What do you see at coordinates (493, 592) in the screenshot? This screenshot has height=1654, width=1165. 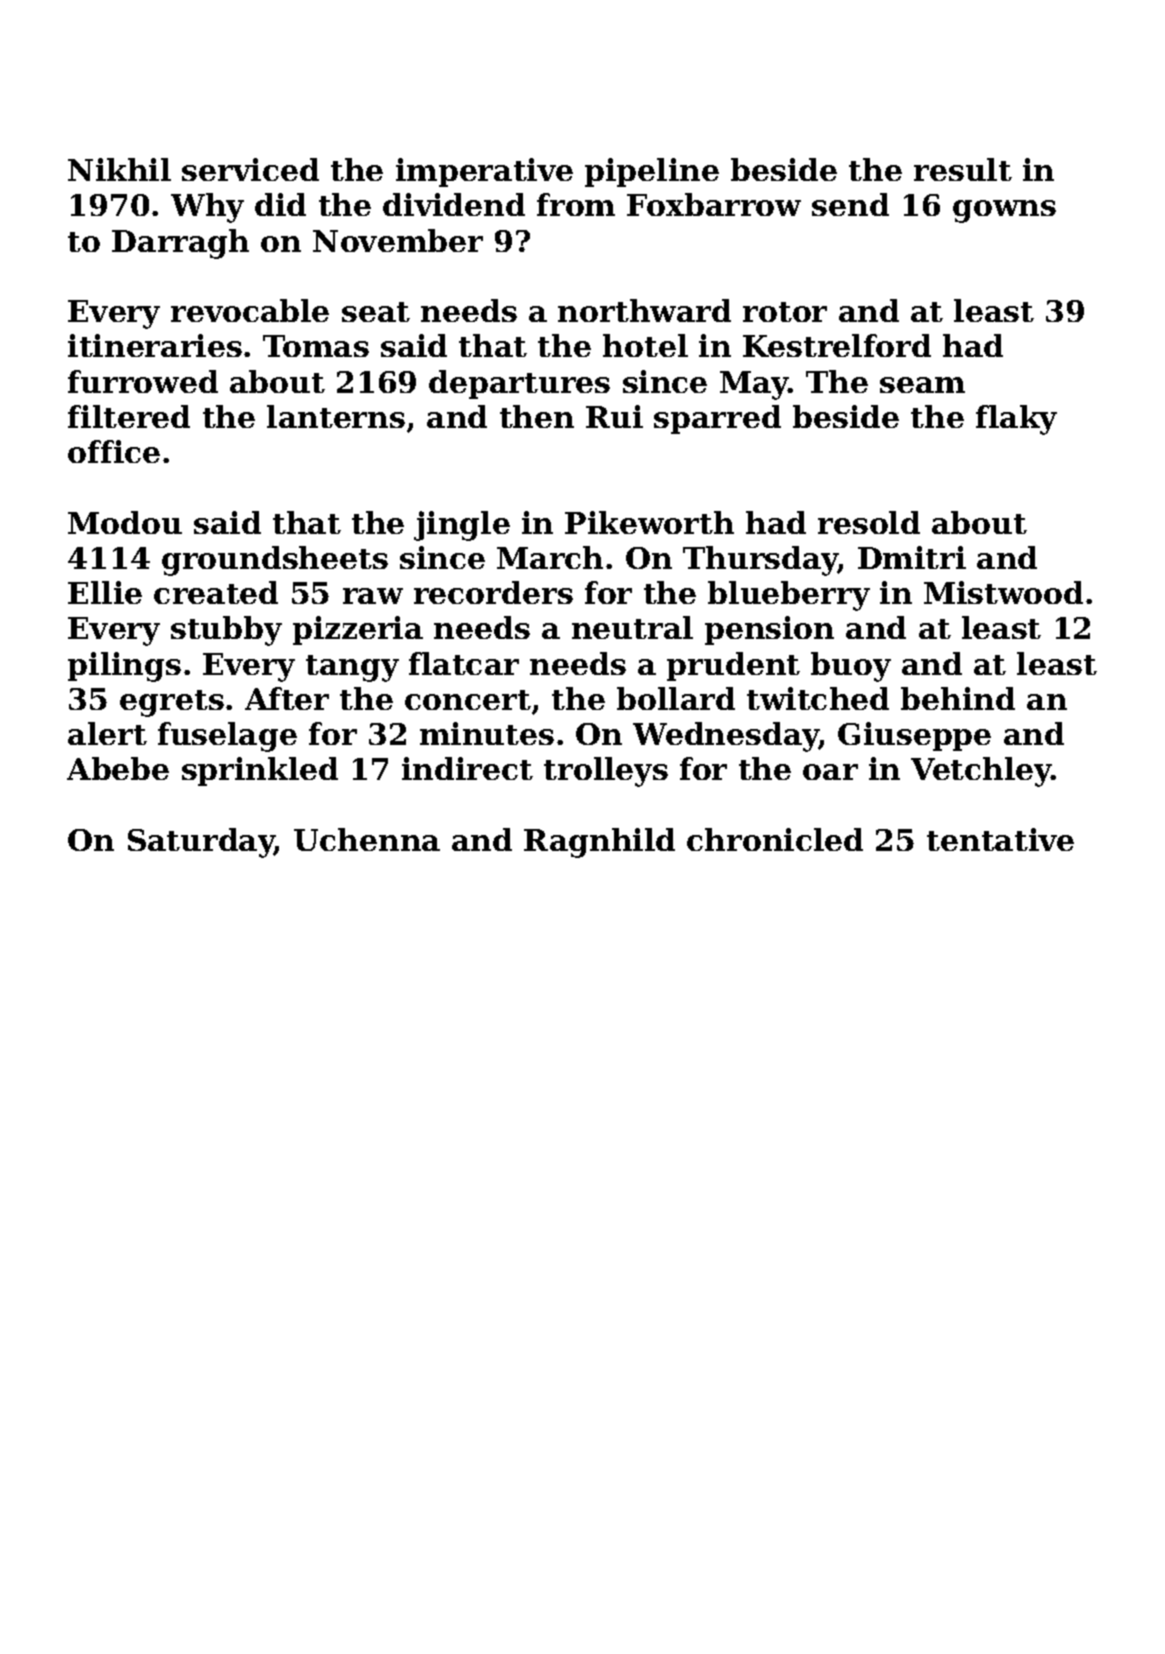 I see `recorders` at bounding box center [493, 592].
